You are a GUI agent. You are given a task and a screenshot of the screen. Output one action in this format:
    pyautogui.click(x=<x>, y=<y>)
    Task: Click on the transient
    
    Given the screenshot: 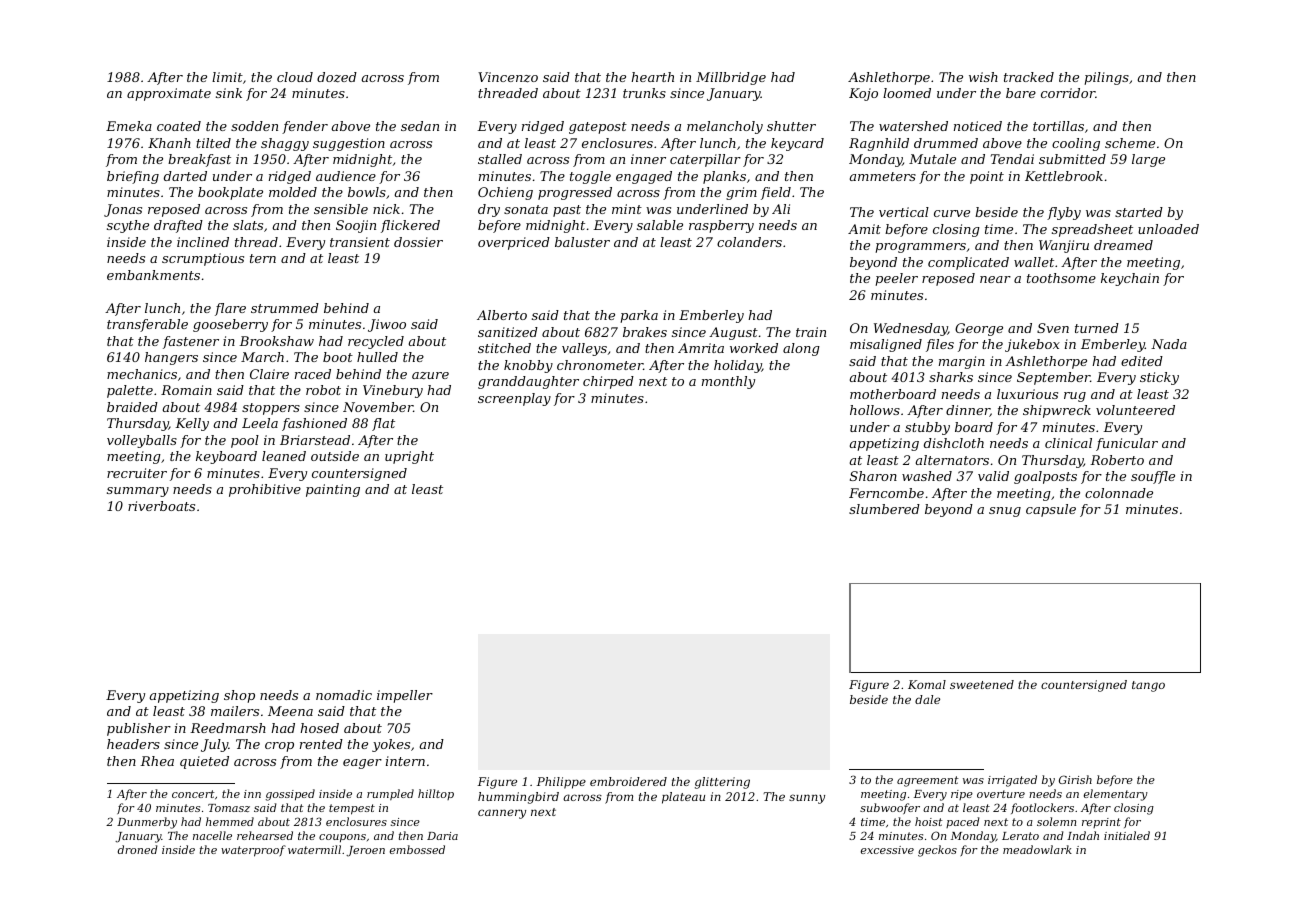 What is the action you would take?
    pyautogui.click(x=360, y=242)
